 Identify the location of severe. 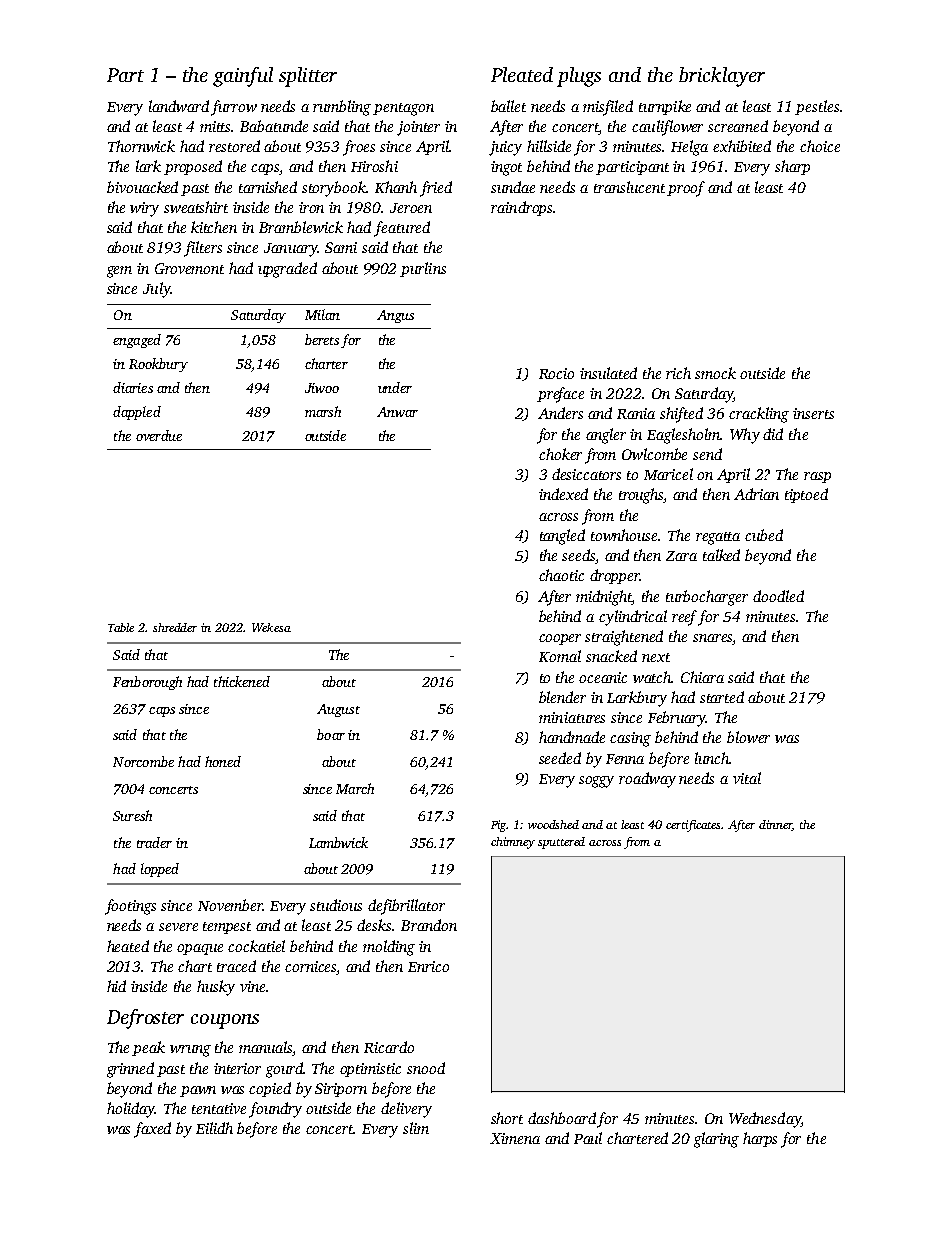
(178, 927).
